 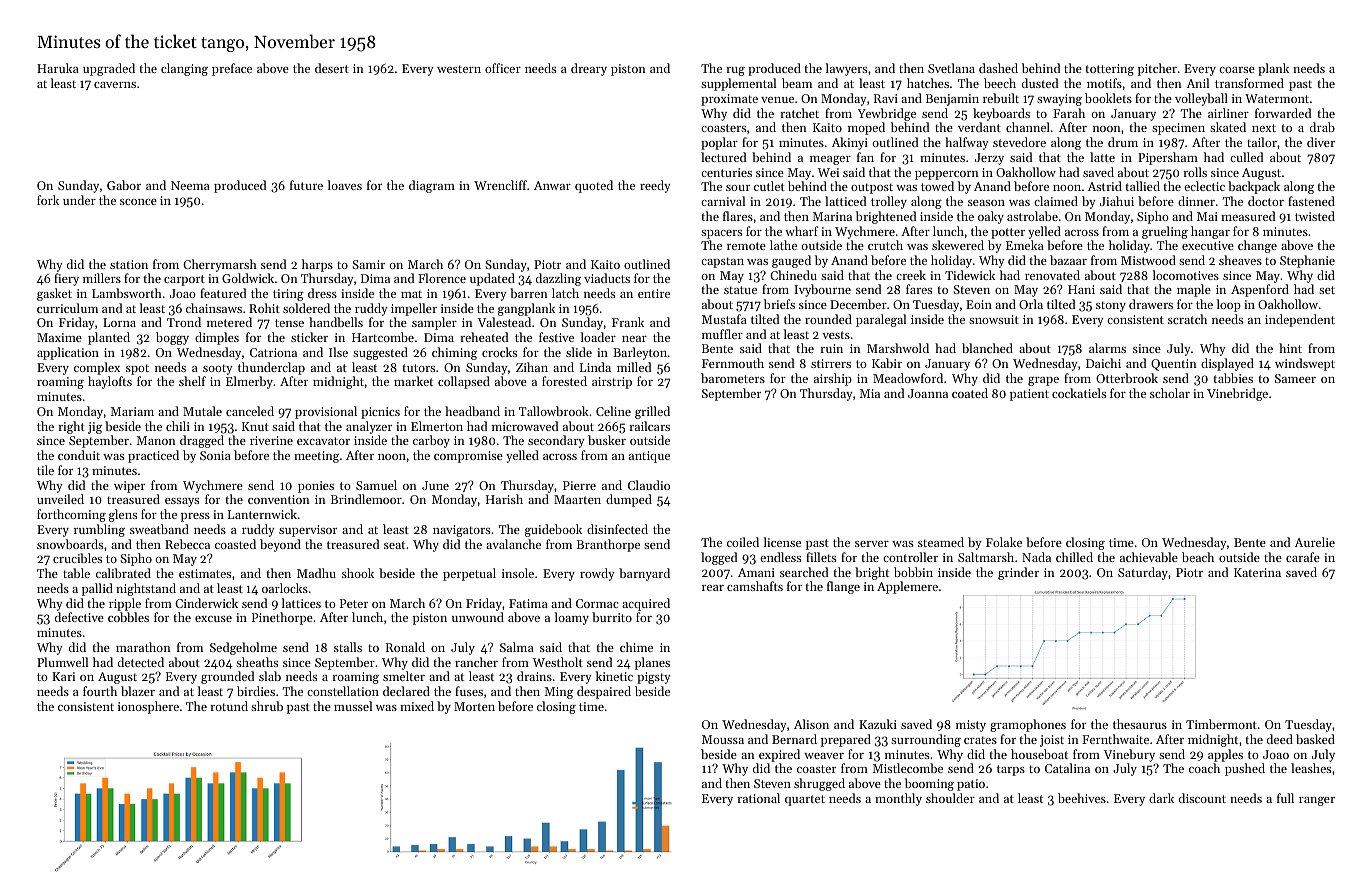 What do you see at coordinates (649, 457) in the screenshot?
I see `antique` at bounding box center [649, 457].
